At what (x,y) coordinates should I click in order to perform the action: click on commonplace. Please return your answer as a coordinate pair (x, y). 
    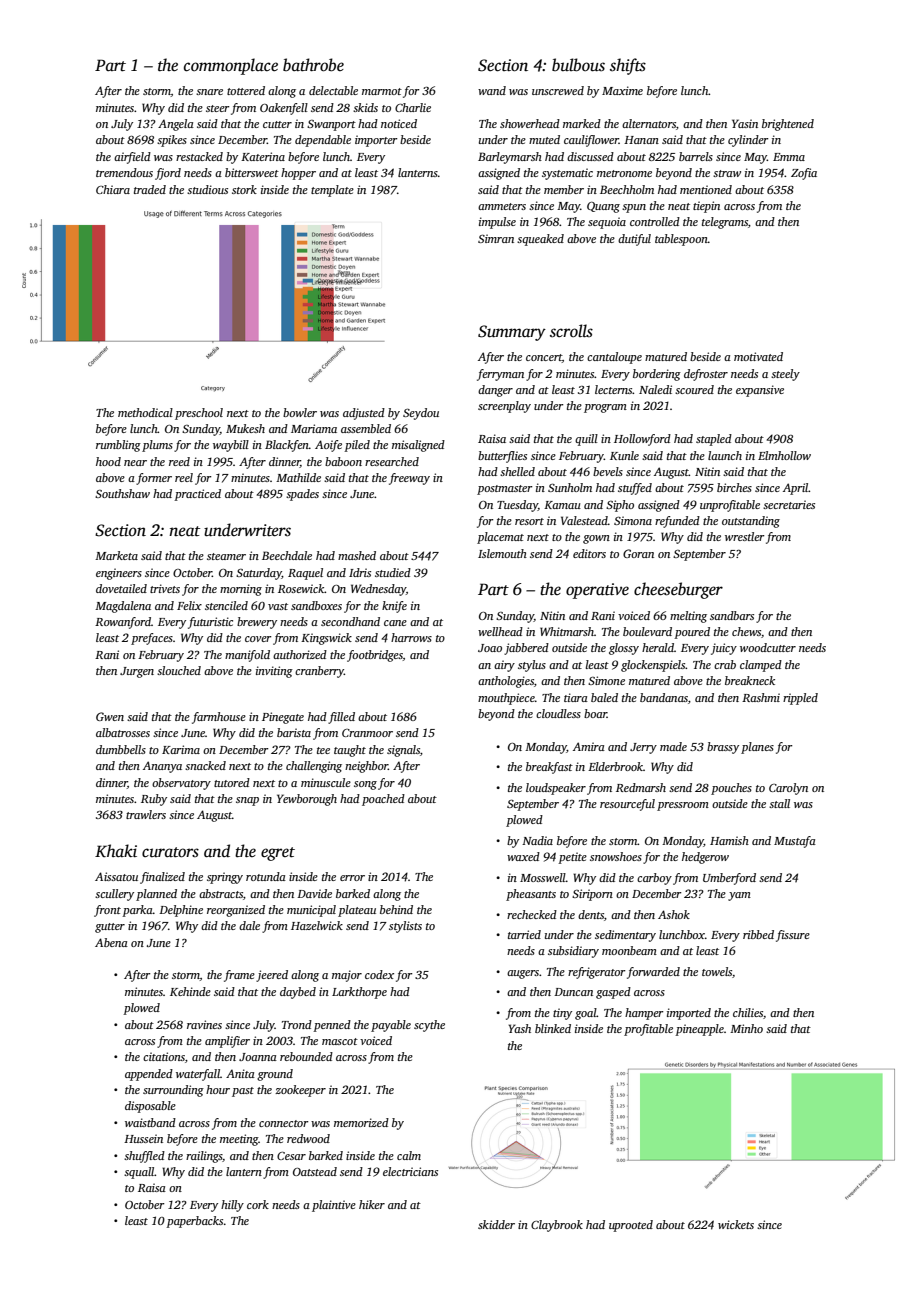
    Looking at the image, I should click on (231, 66).
